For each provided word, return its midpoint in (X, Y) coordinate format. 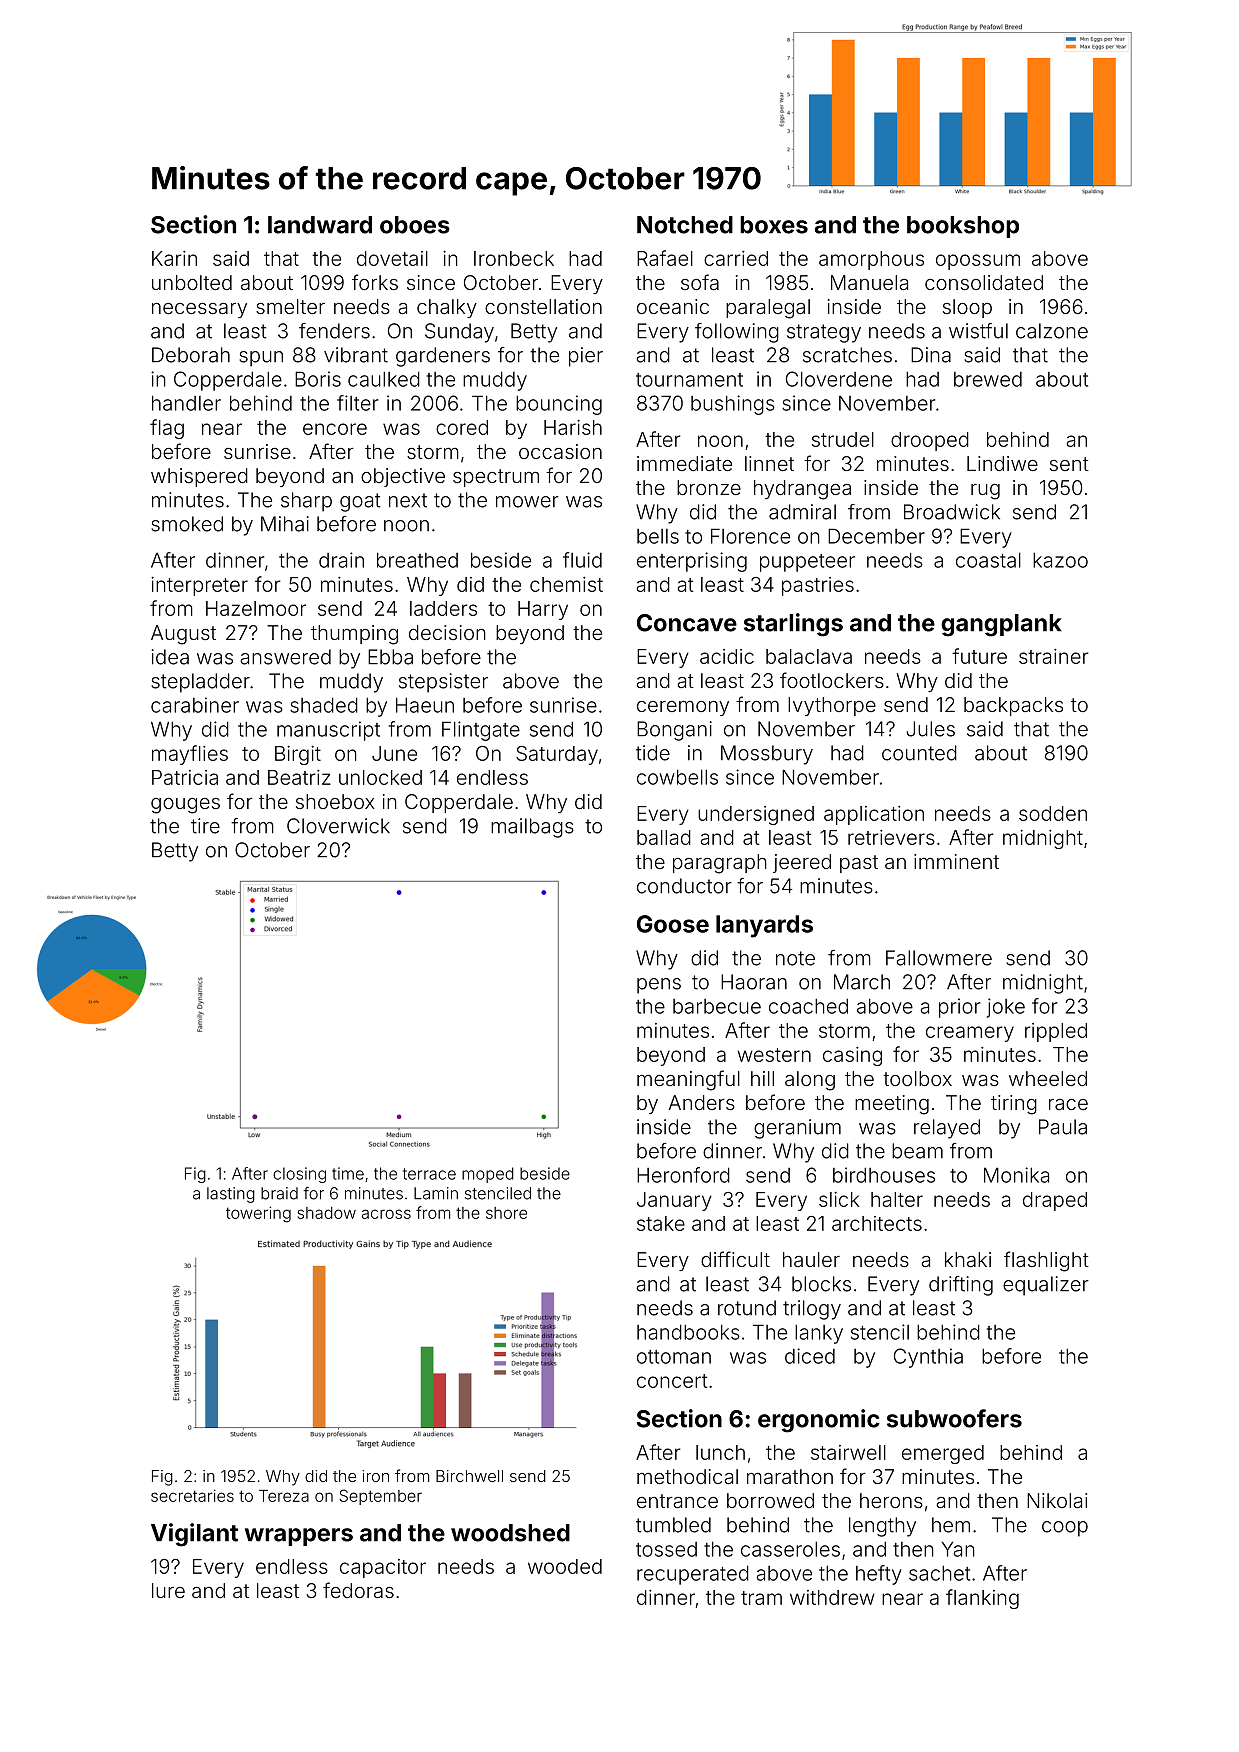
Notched (685, 225)
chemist (566, 584)
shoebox (335, 801)
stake (661, 1223)
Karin (174, 258)
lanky (819, 1334)
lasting (231, 1195)
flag (167, 429)
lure (168, 1590)
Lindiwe (1002, 463)
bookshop (963, 227)
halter (897, 1199)
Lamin (436, 1193)
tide (653, 753)
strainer (1054, 656)
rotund (747, 1308)
